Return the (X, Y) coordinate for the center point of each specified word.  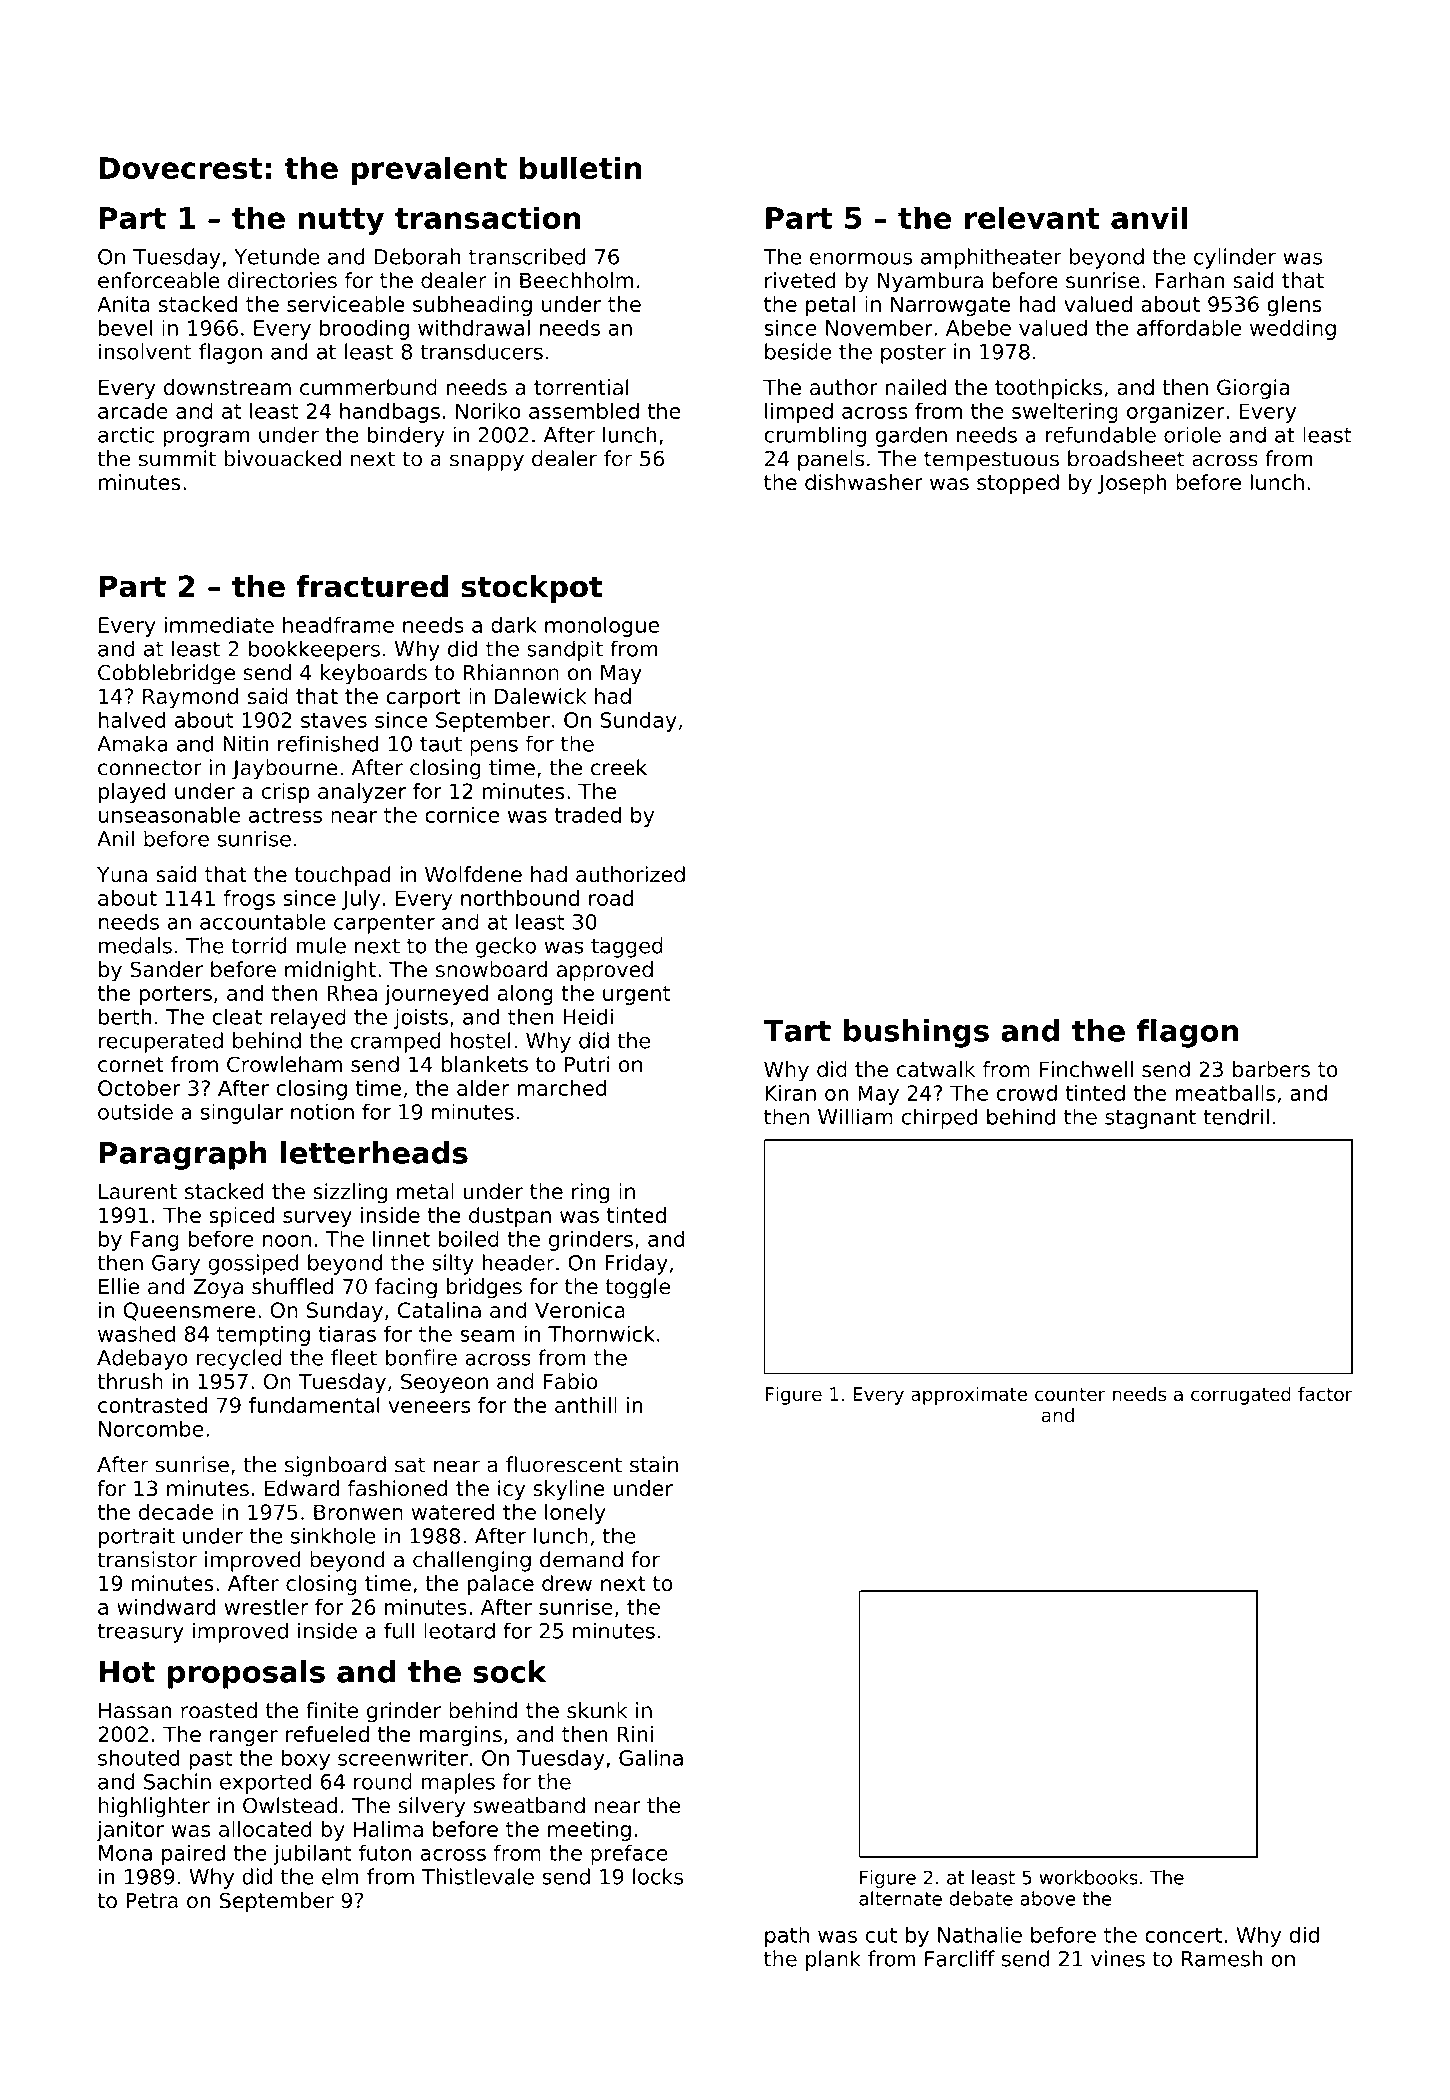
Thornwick (601, 1333)
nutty (341, 221)
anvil (1149, 217)
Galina (651, 1757)
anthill (586, 1405)
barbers (1271, 1069)
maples (458, 1783)
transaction (488, 217)
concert (1183, 1935)
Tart (797, 1031)
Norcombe (151, 1428)
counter (1070, 1394)
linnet (401, 1238)
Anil (115, 838)
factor (1325, 1394)
